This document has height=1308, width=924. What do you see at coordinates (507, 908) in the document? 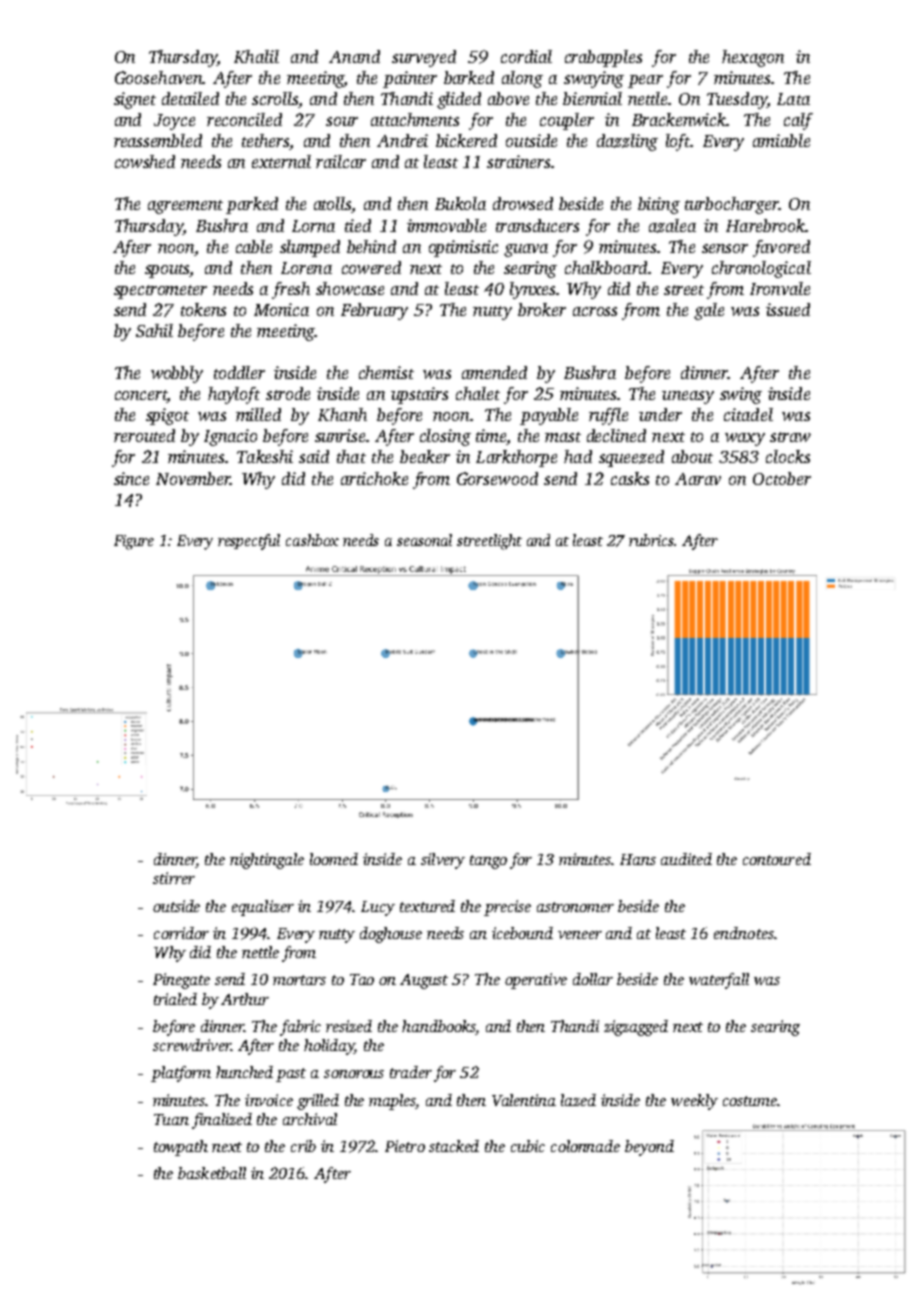
I see `precise` at bounding box center [507, 908].
